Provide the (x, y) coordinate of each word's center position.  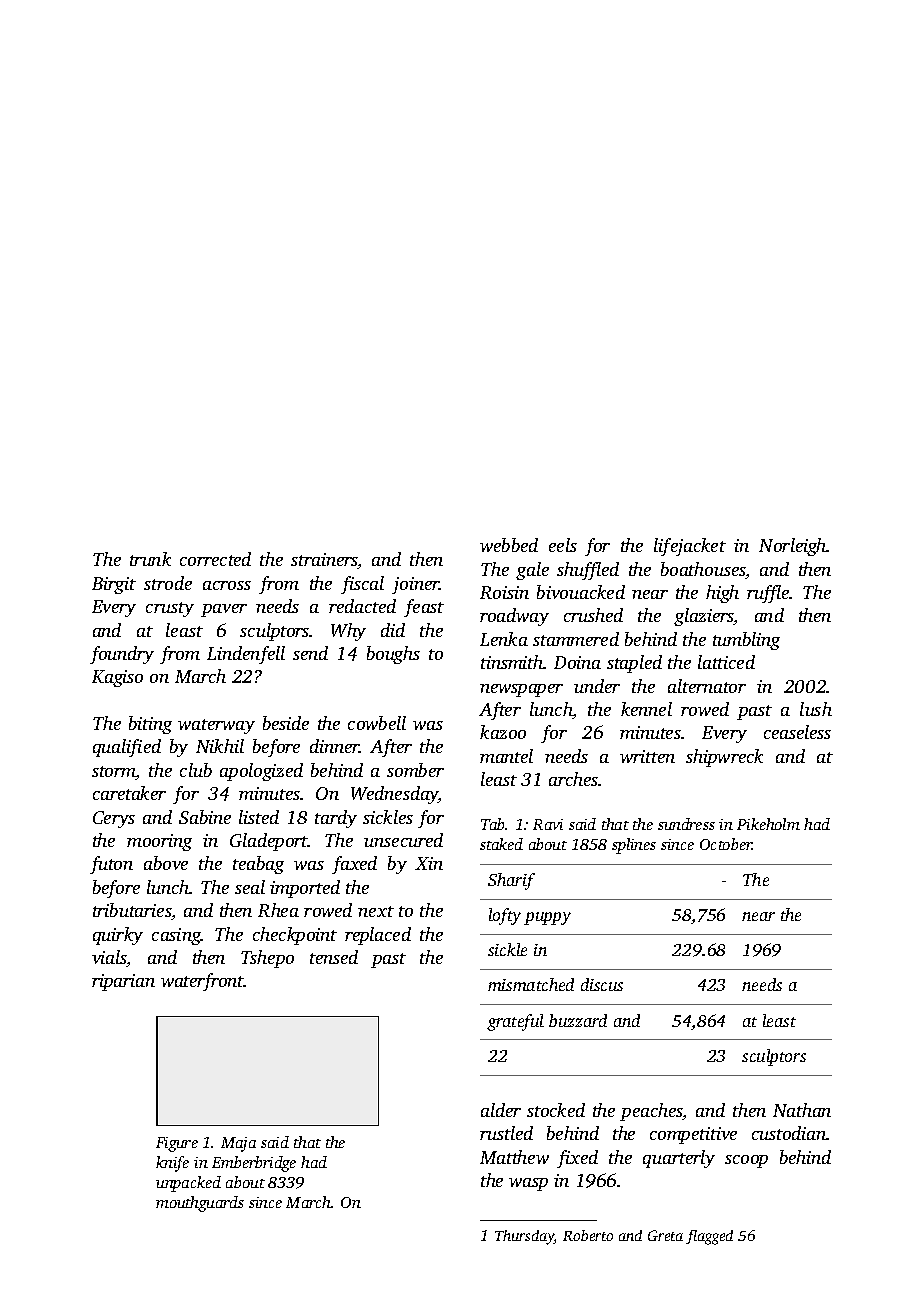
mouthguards (200, 1204)
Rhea (278, 910)
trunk (150, 559)
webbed (509, 545)
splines (634, 846)
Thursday (525, 1237)
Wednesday (395, 795)
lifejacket (690, 547)
